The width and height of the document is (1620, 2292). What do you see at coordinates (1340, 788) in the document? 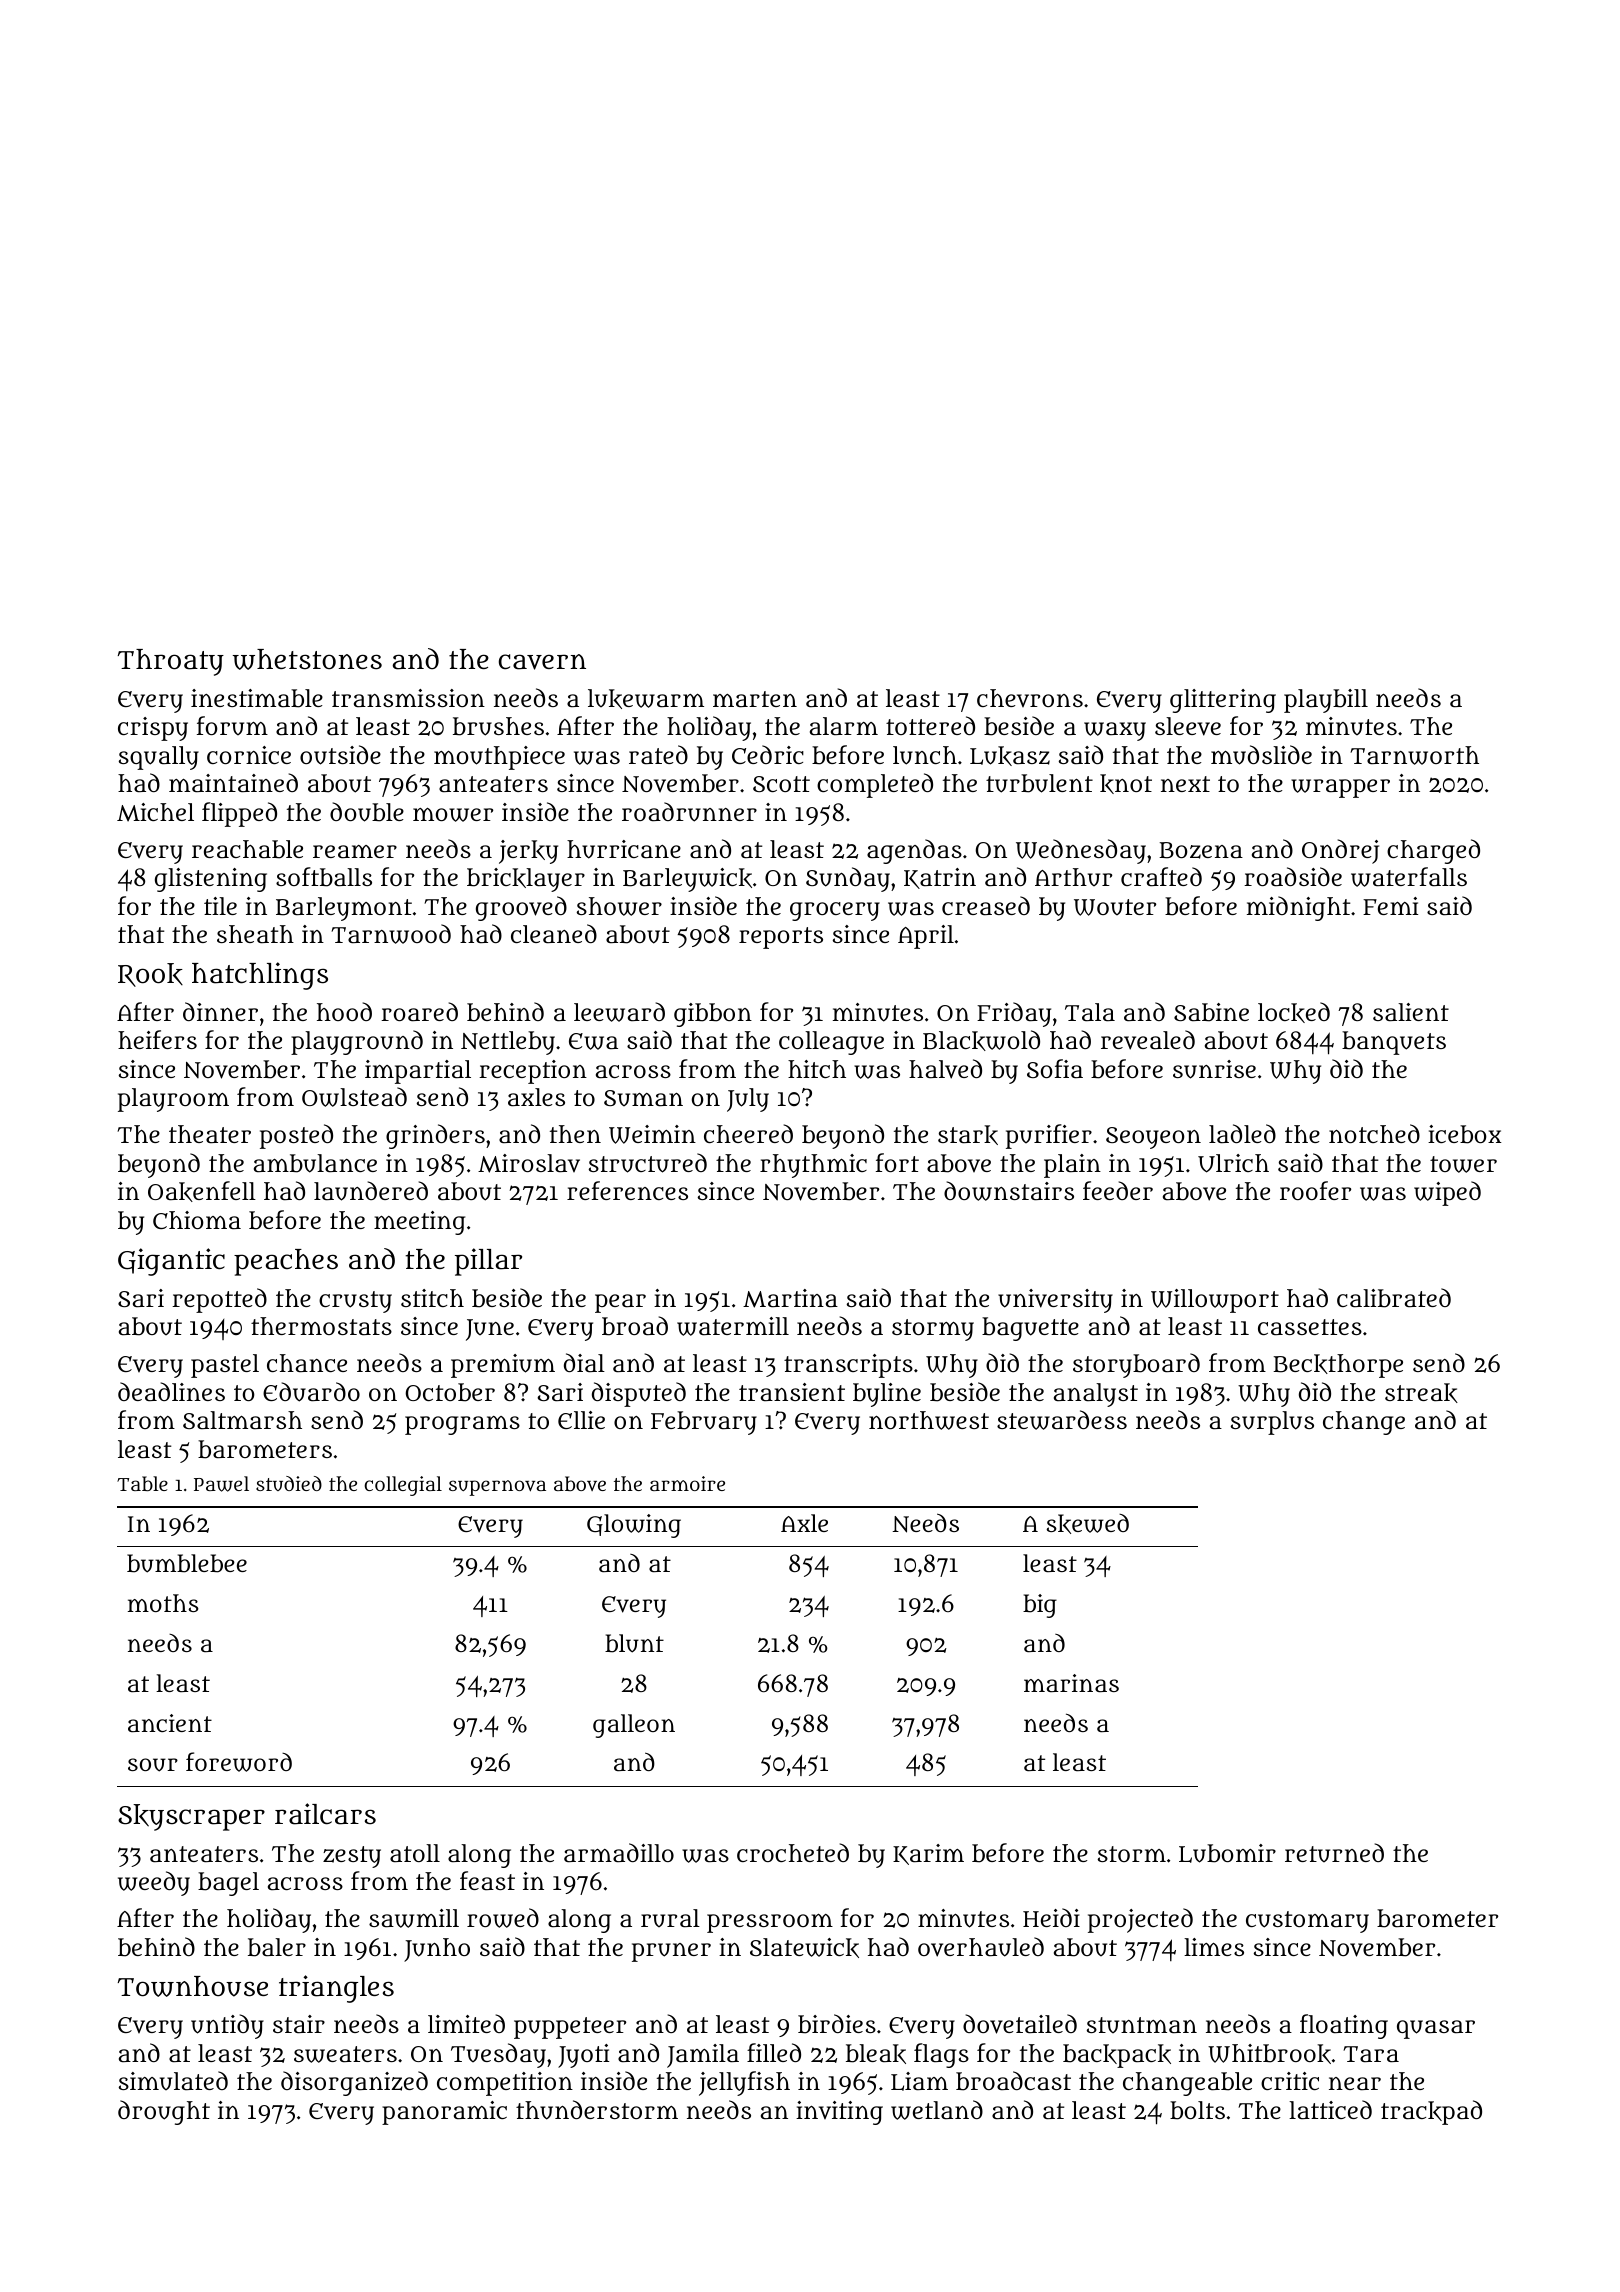
I see `wrapper` at bounding box center [1340, 788].
